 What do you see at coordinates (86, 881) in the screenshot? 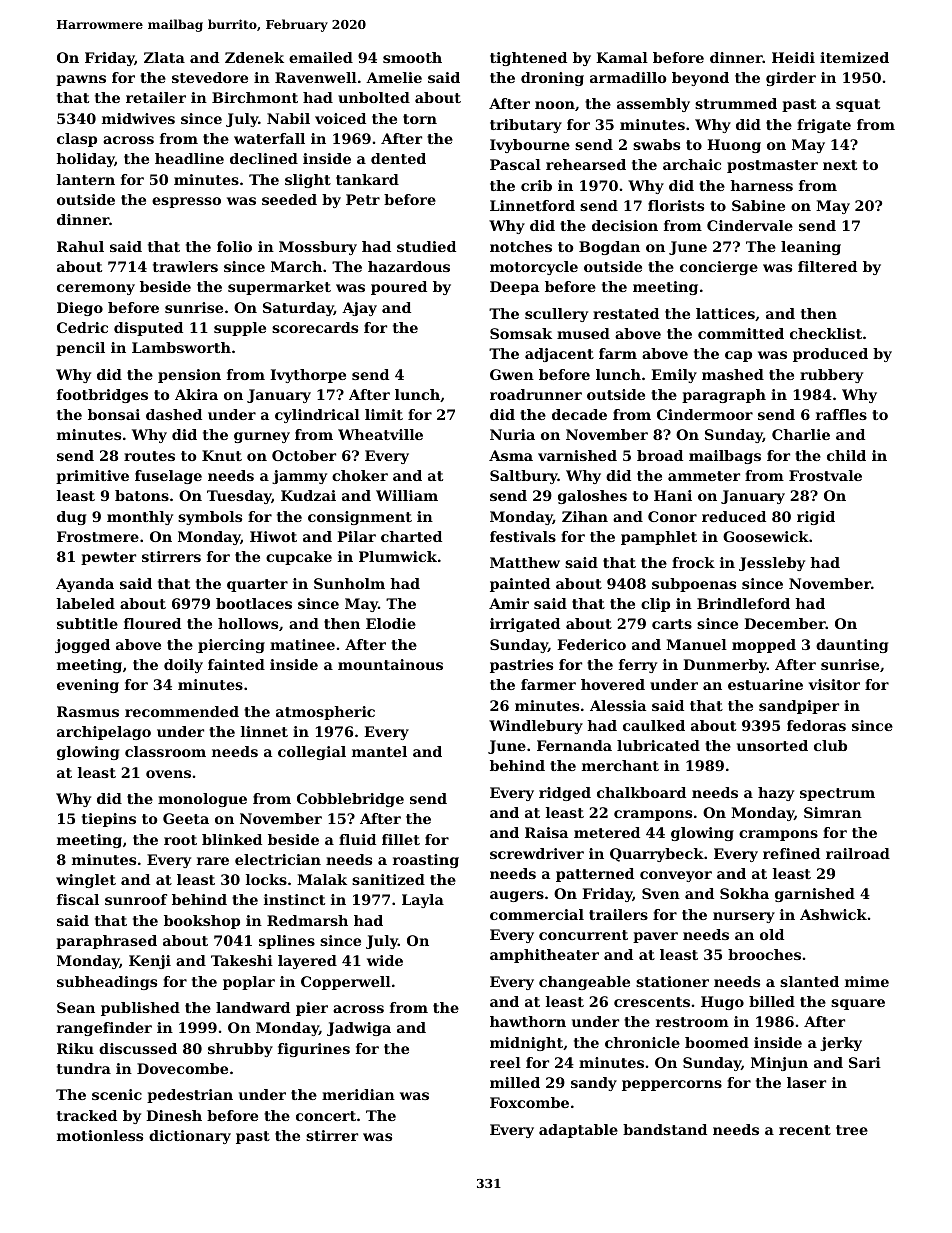
I see `winglet` at bounding box center [86, 881].
